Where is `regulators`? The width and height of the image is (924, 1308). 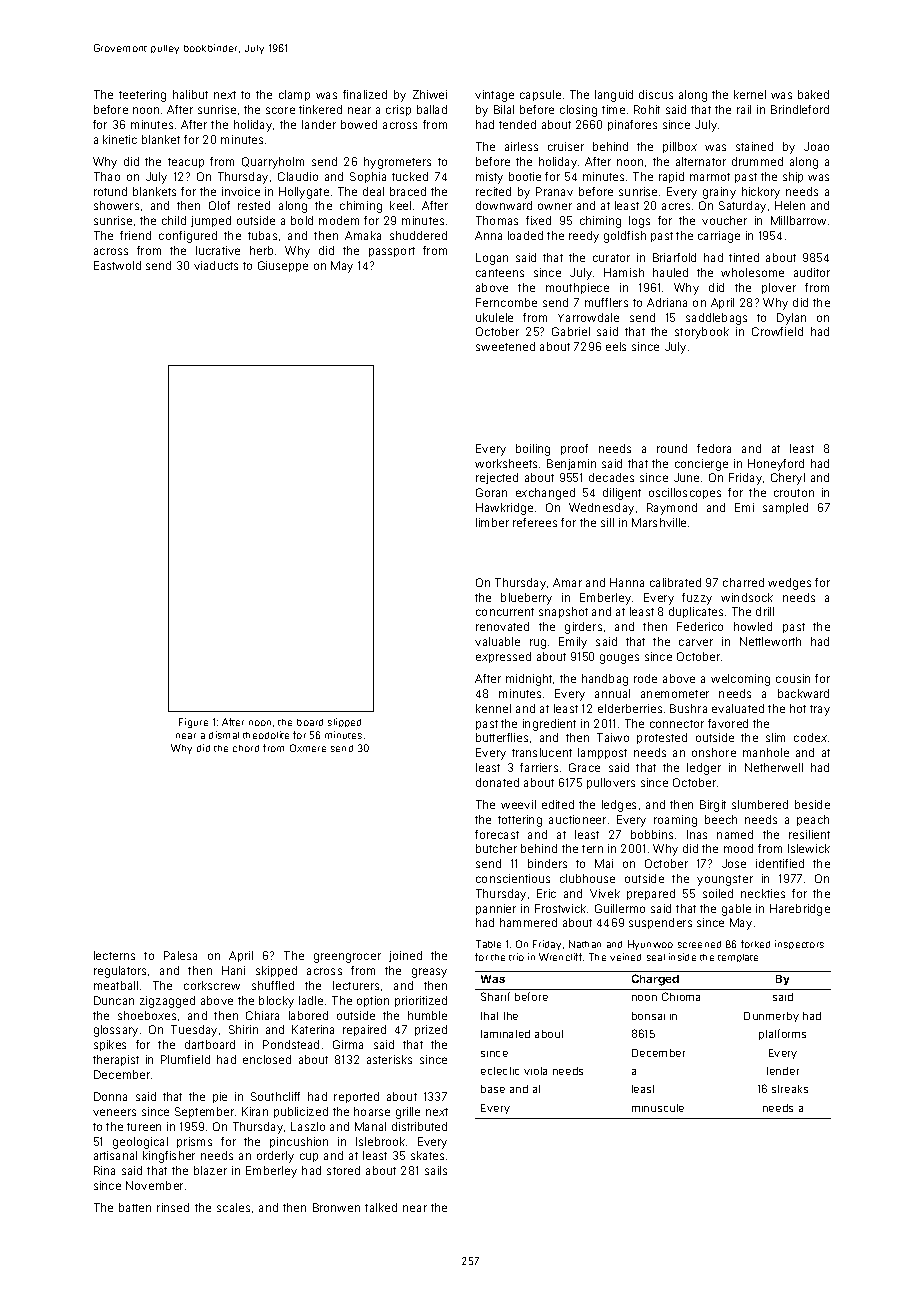 regulators is located at coordinates (120, 972).
